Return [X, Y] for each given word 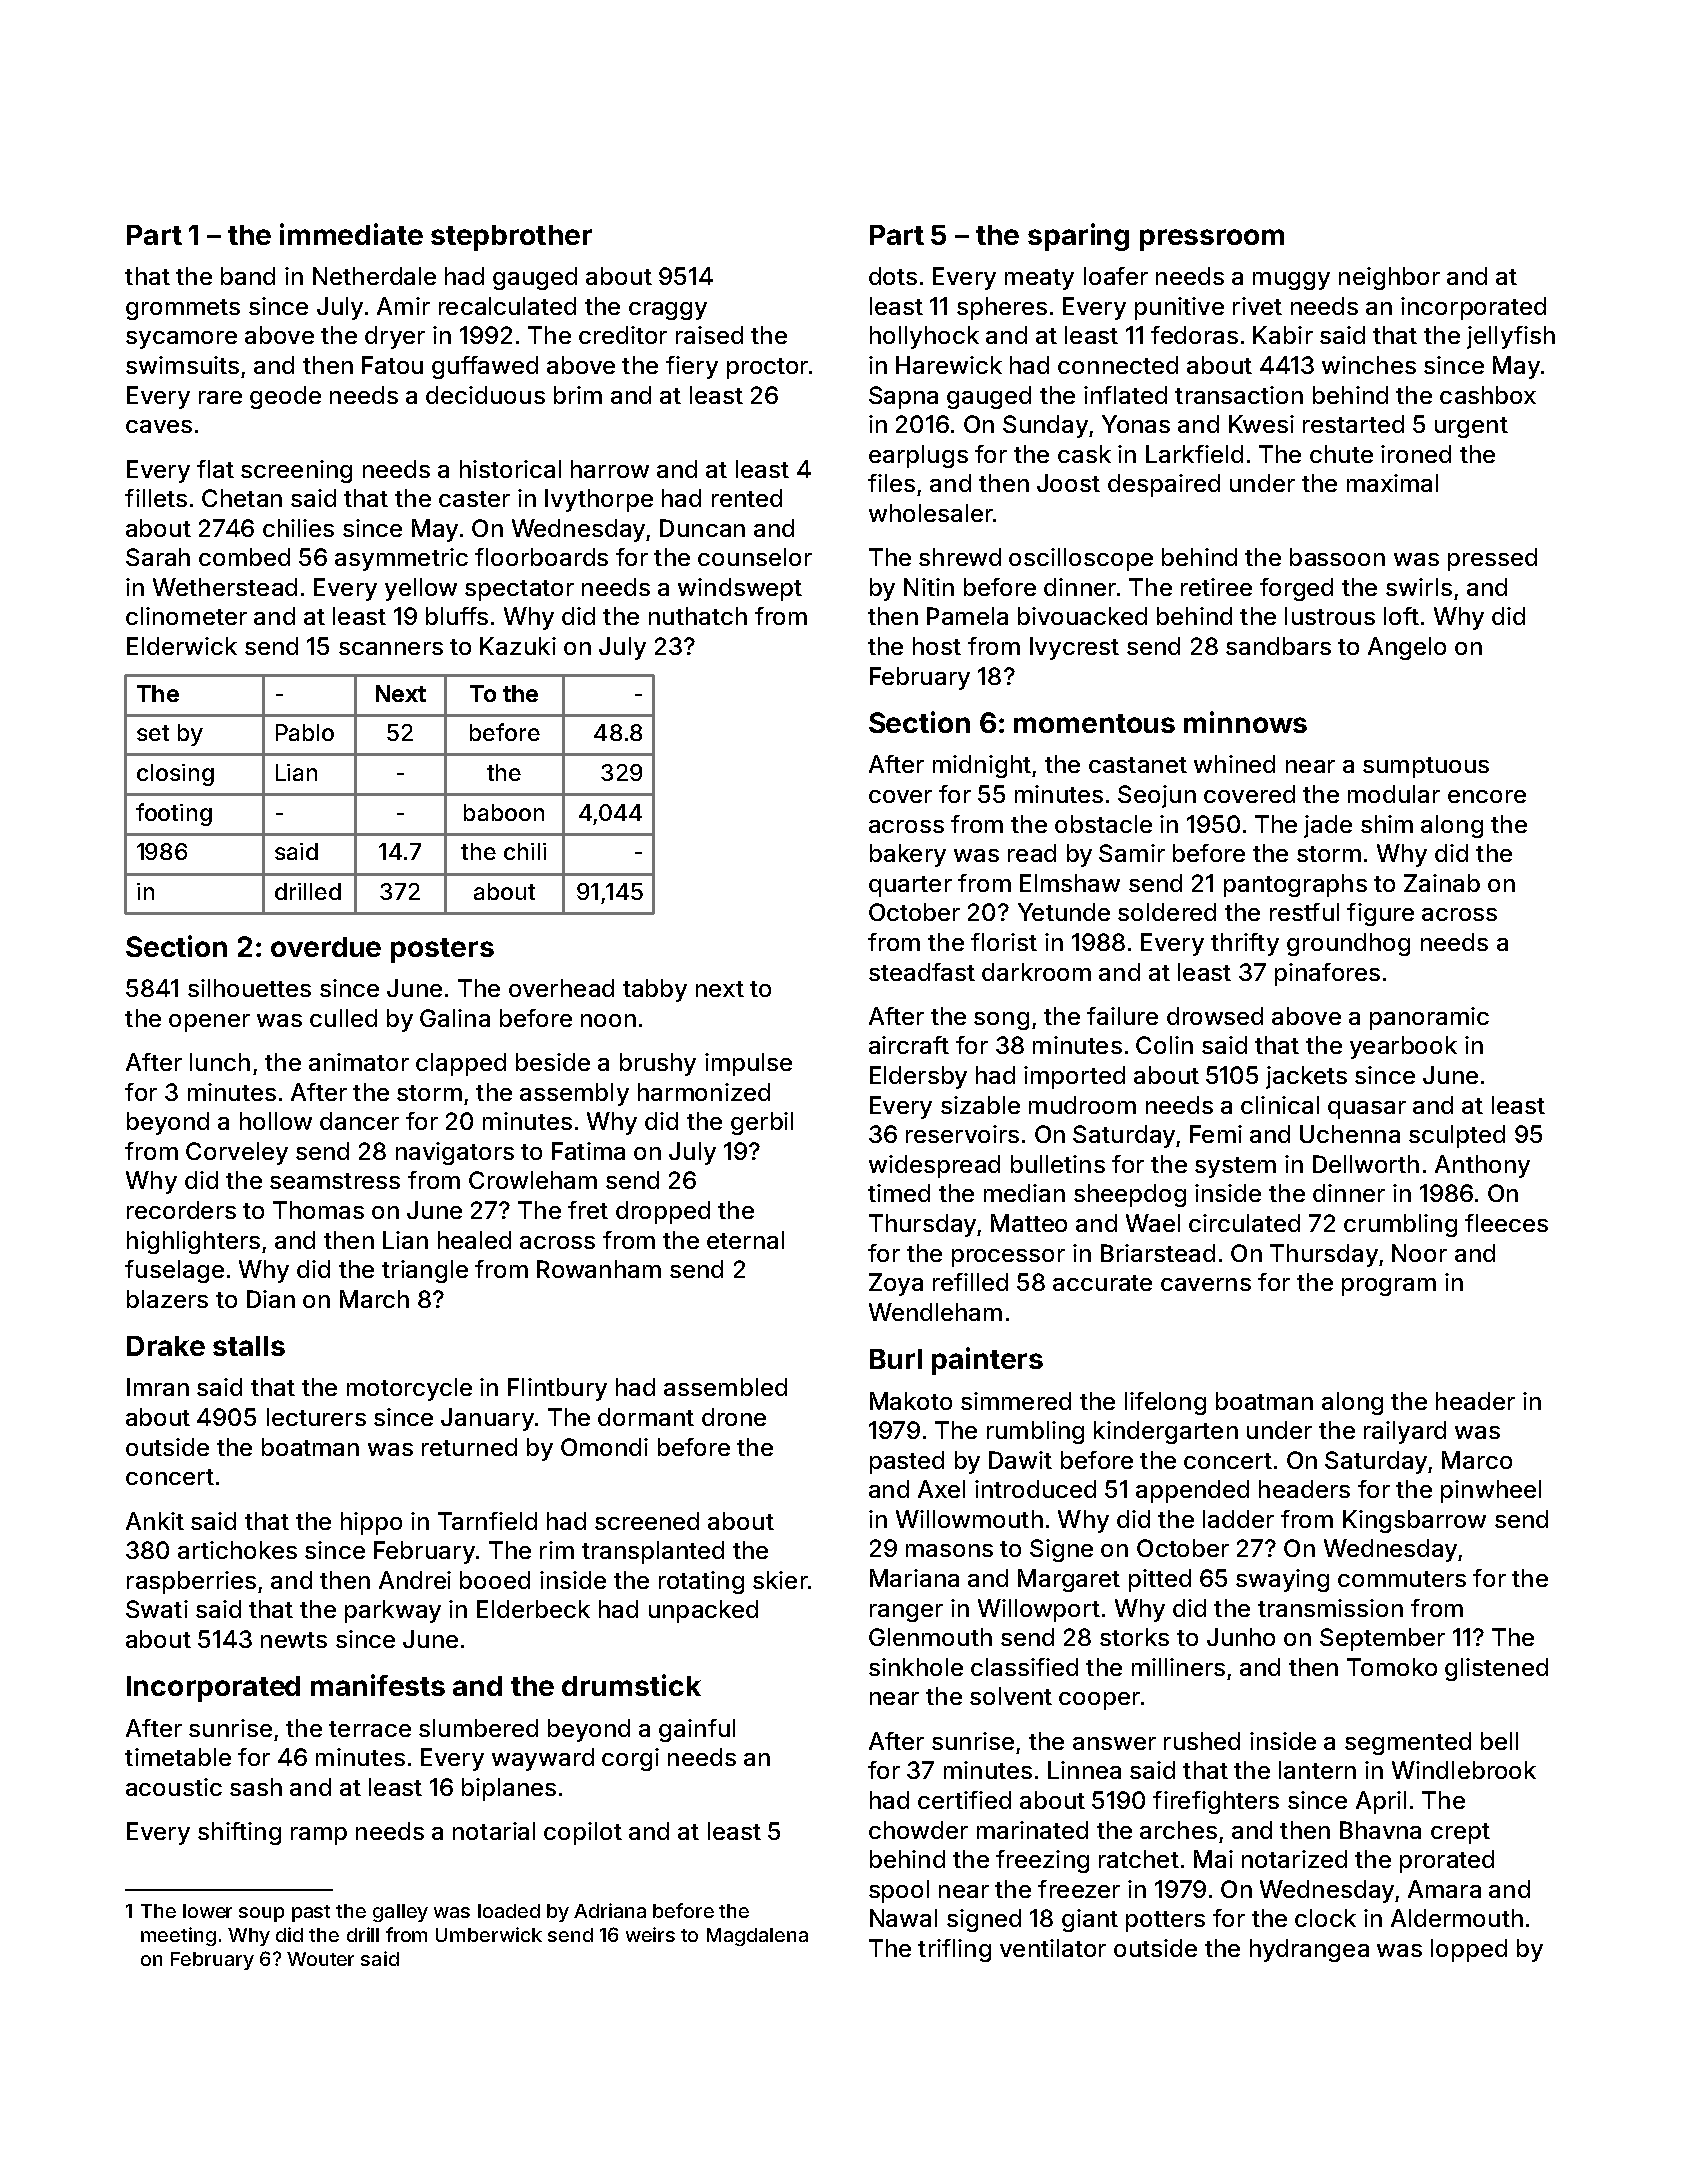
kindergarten [1166, 1432]
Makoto [911, 1401]
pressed [1492, 559]
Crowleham [533, 1180]
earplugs [918, 456]
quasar [1367, 1110]
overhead [561, 988]
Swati [157, 1609]
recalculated [507, 306]
